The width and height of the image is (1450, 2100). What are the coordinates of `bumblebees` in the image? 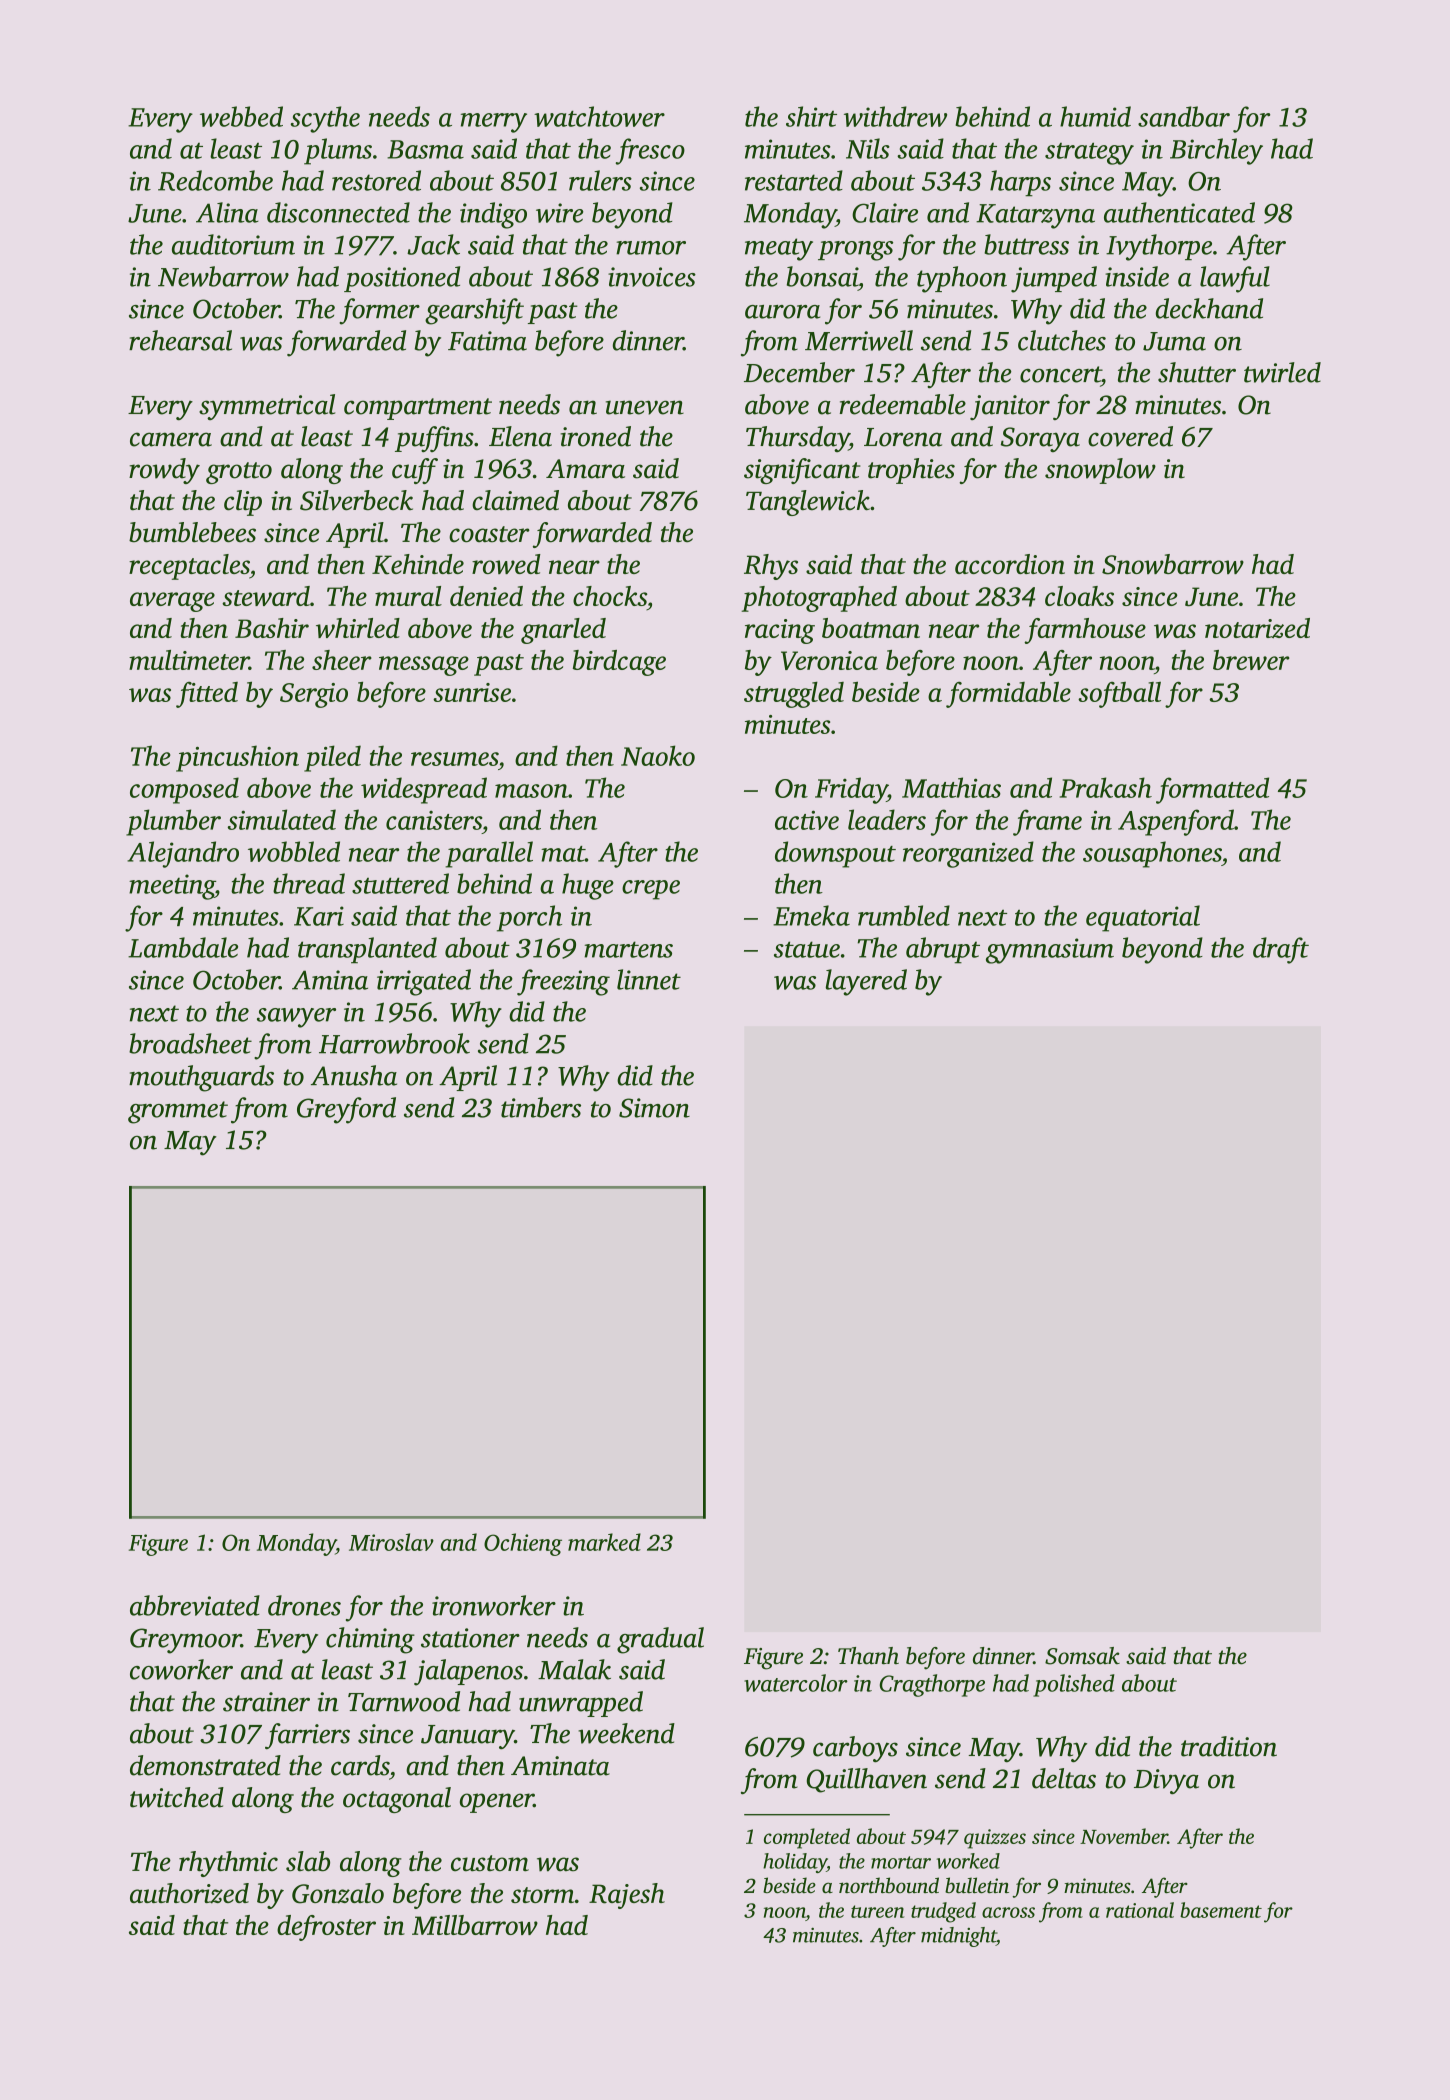 It's located at (192, 532).
